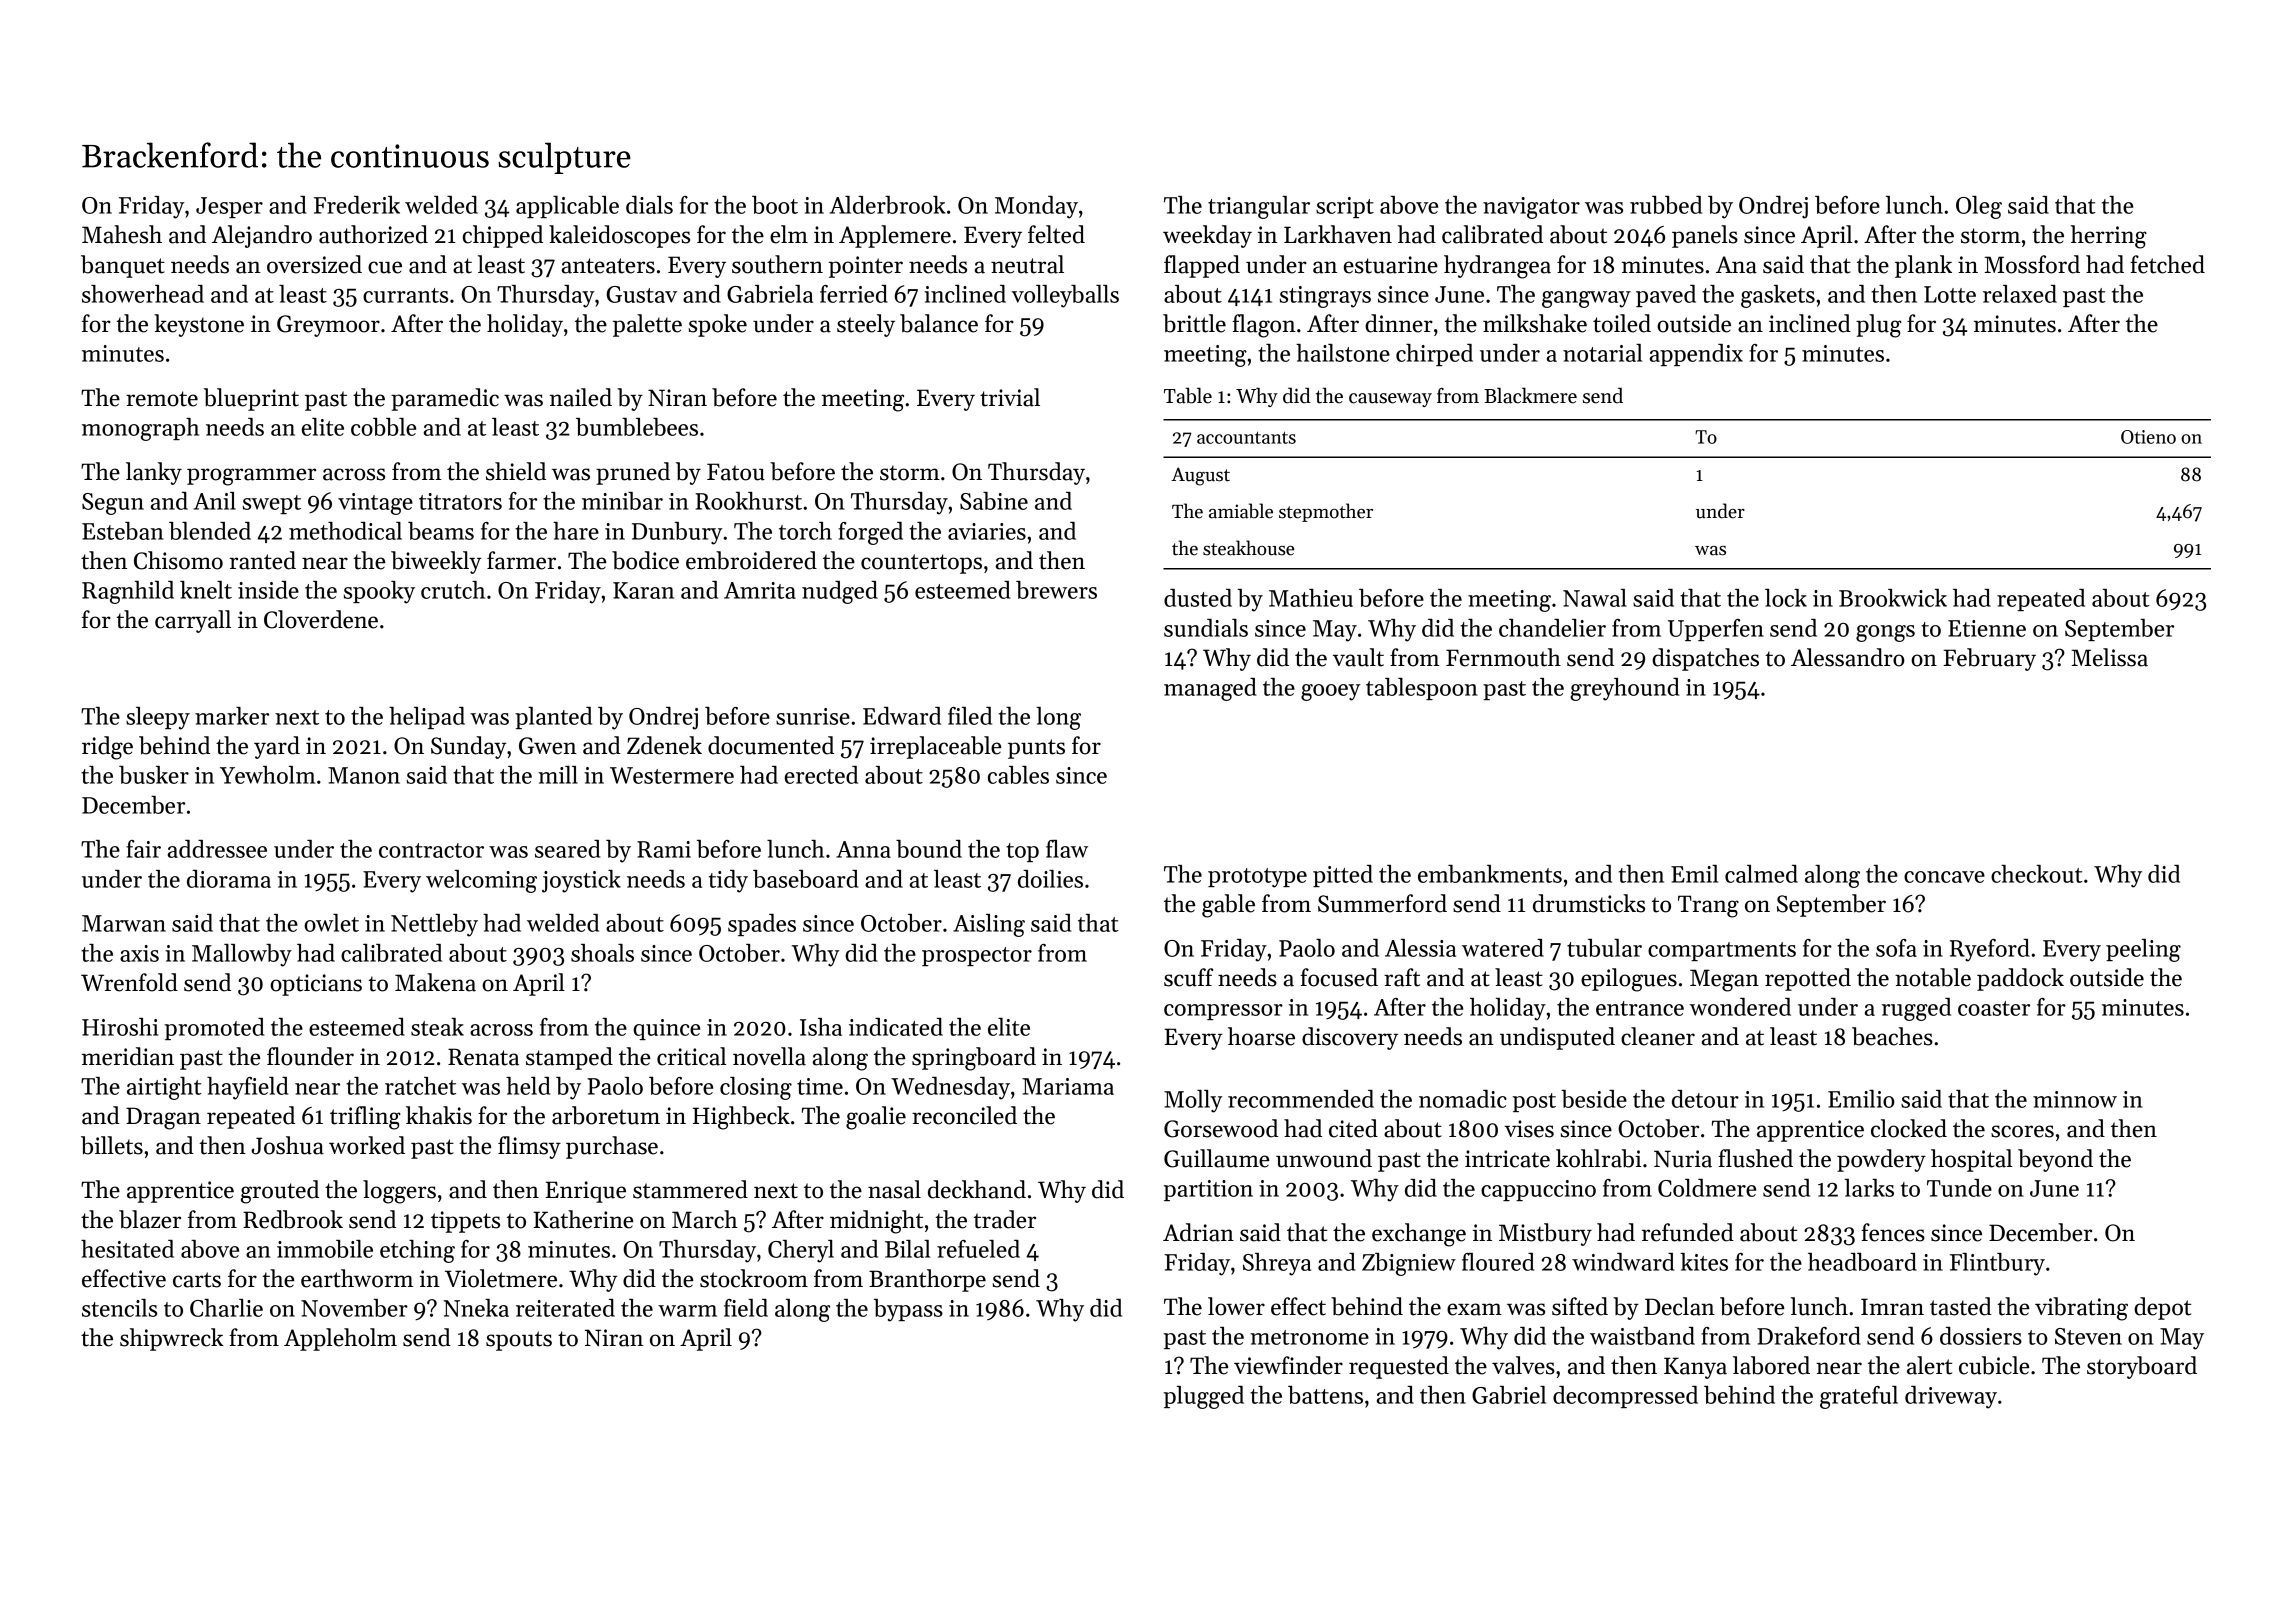 The width and height of the screenshot is (2292, 1620). What do you see at coordinates (896, 1027) in the screenshot?
I see `indicated` at bounding box center [896, 1027].
